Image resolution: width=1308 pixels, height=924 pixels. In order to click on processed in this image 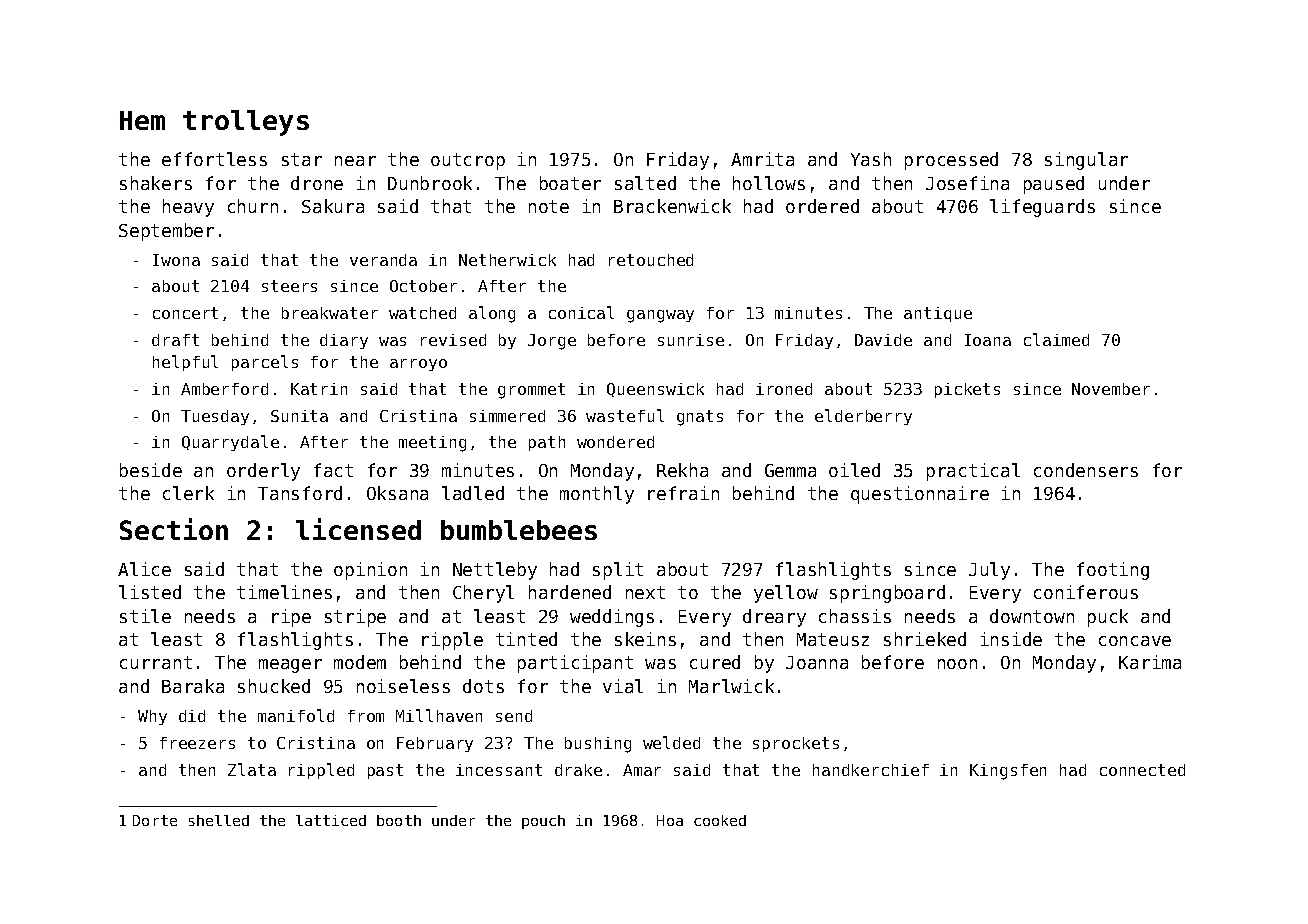, I will do `click(951, 161)`.
